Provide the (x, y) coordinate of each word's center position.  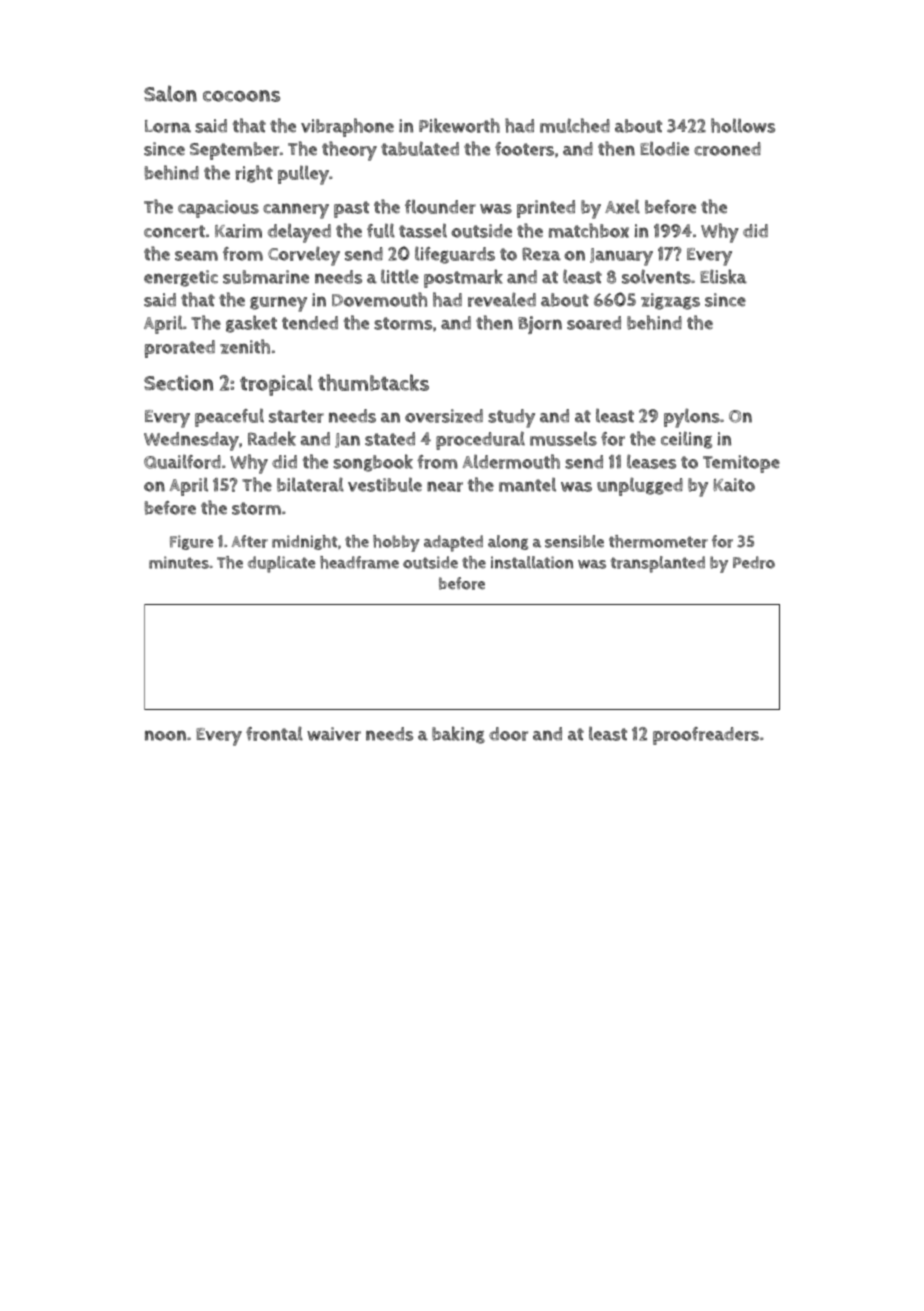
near (445, 486)
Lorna (168, 126)
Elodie (664, 148)
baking (458, 735)
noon (165, 735)
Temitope (741, 464)
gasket (251, 324)
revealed (502, 299)
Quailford (182, 461)
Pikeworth (459, 125)
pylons (692, 418)
